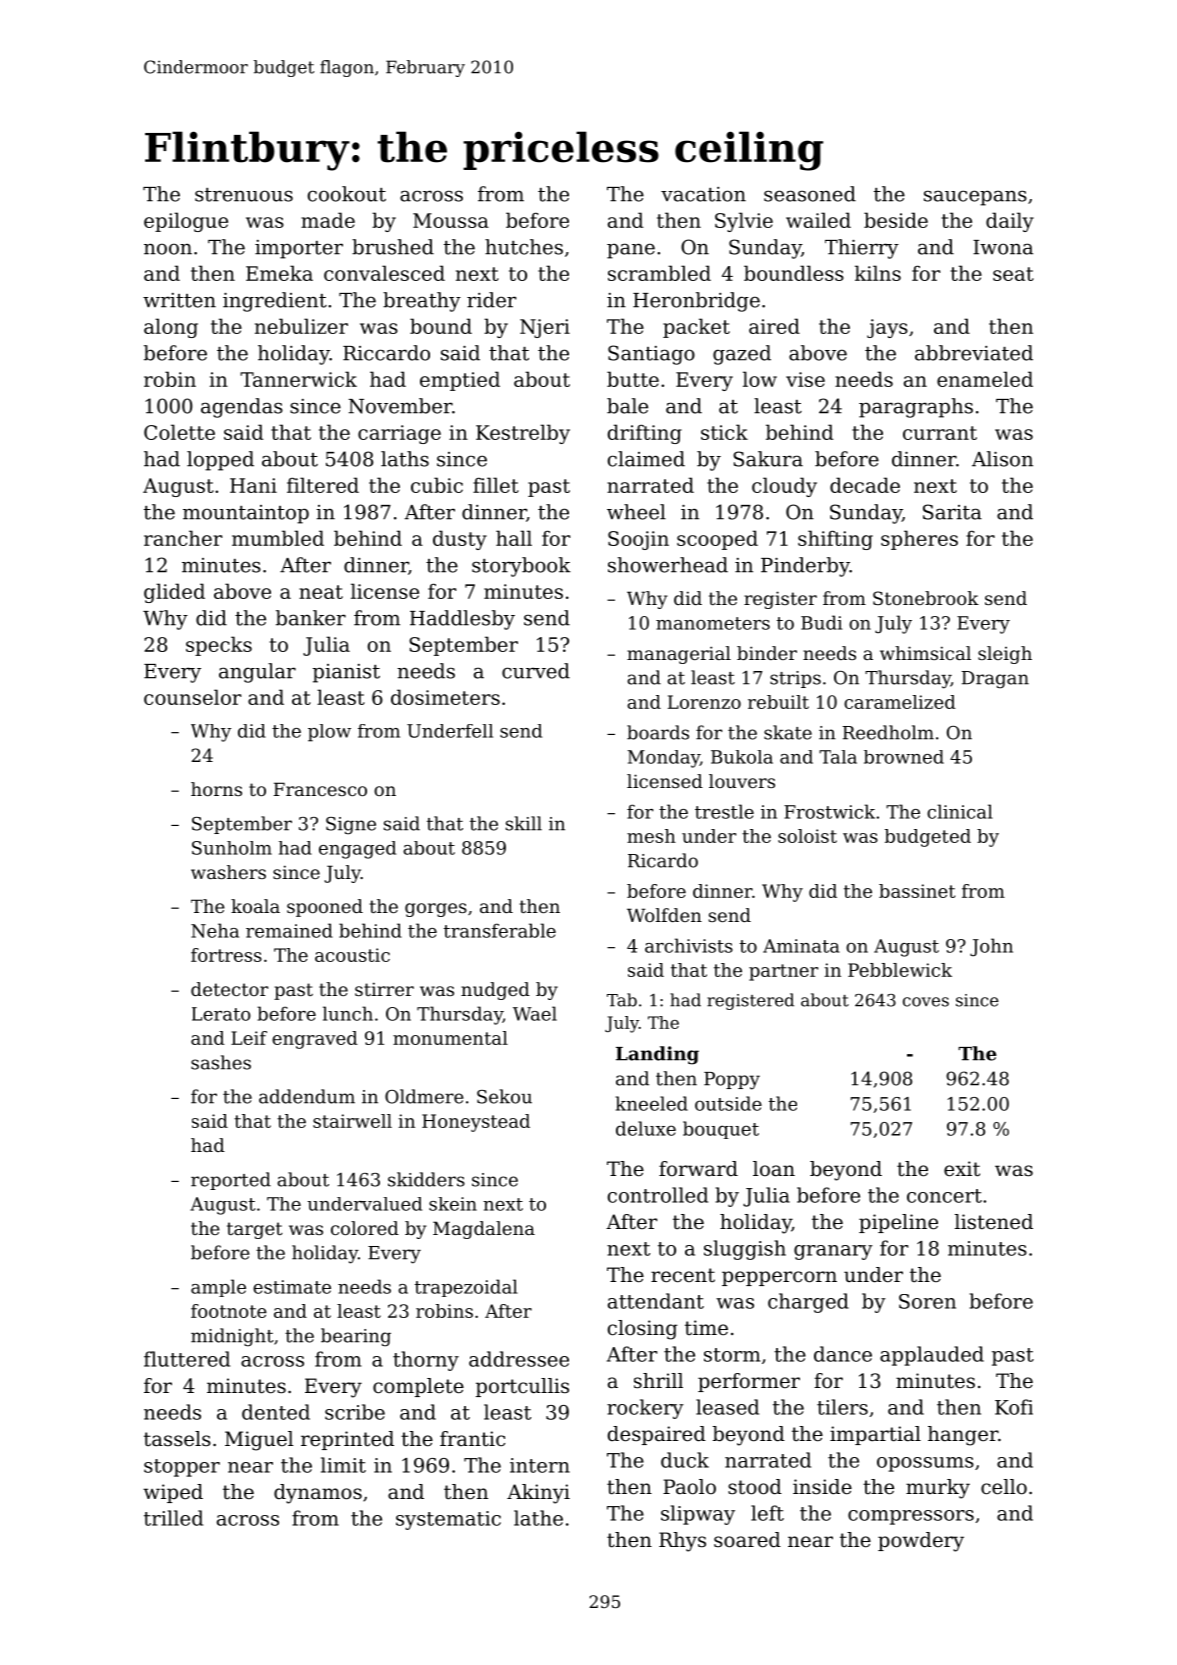 The height and width of the screenshot is (1665, 1177). Describe the element at coordinates (244, 195) in the screenshot. I see `strenuous` at that location.
